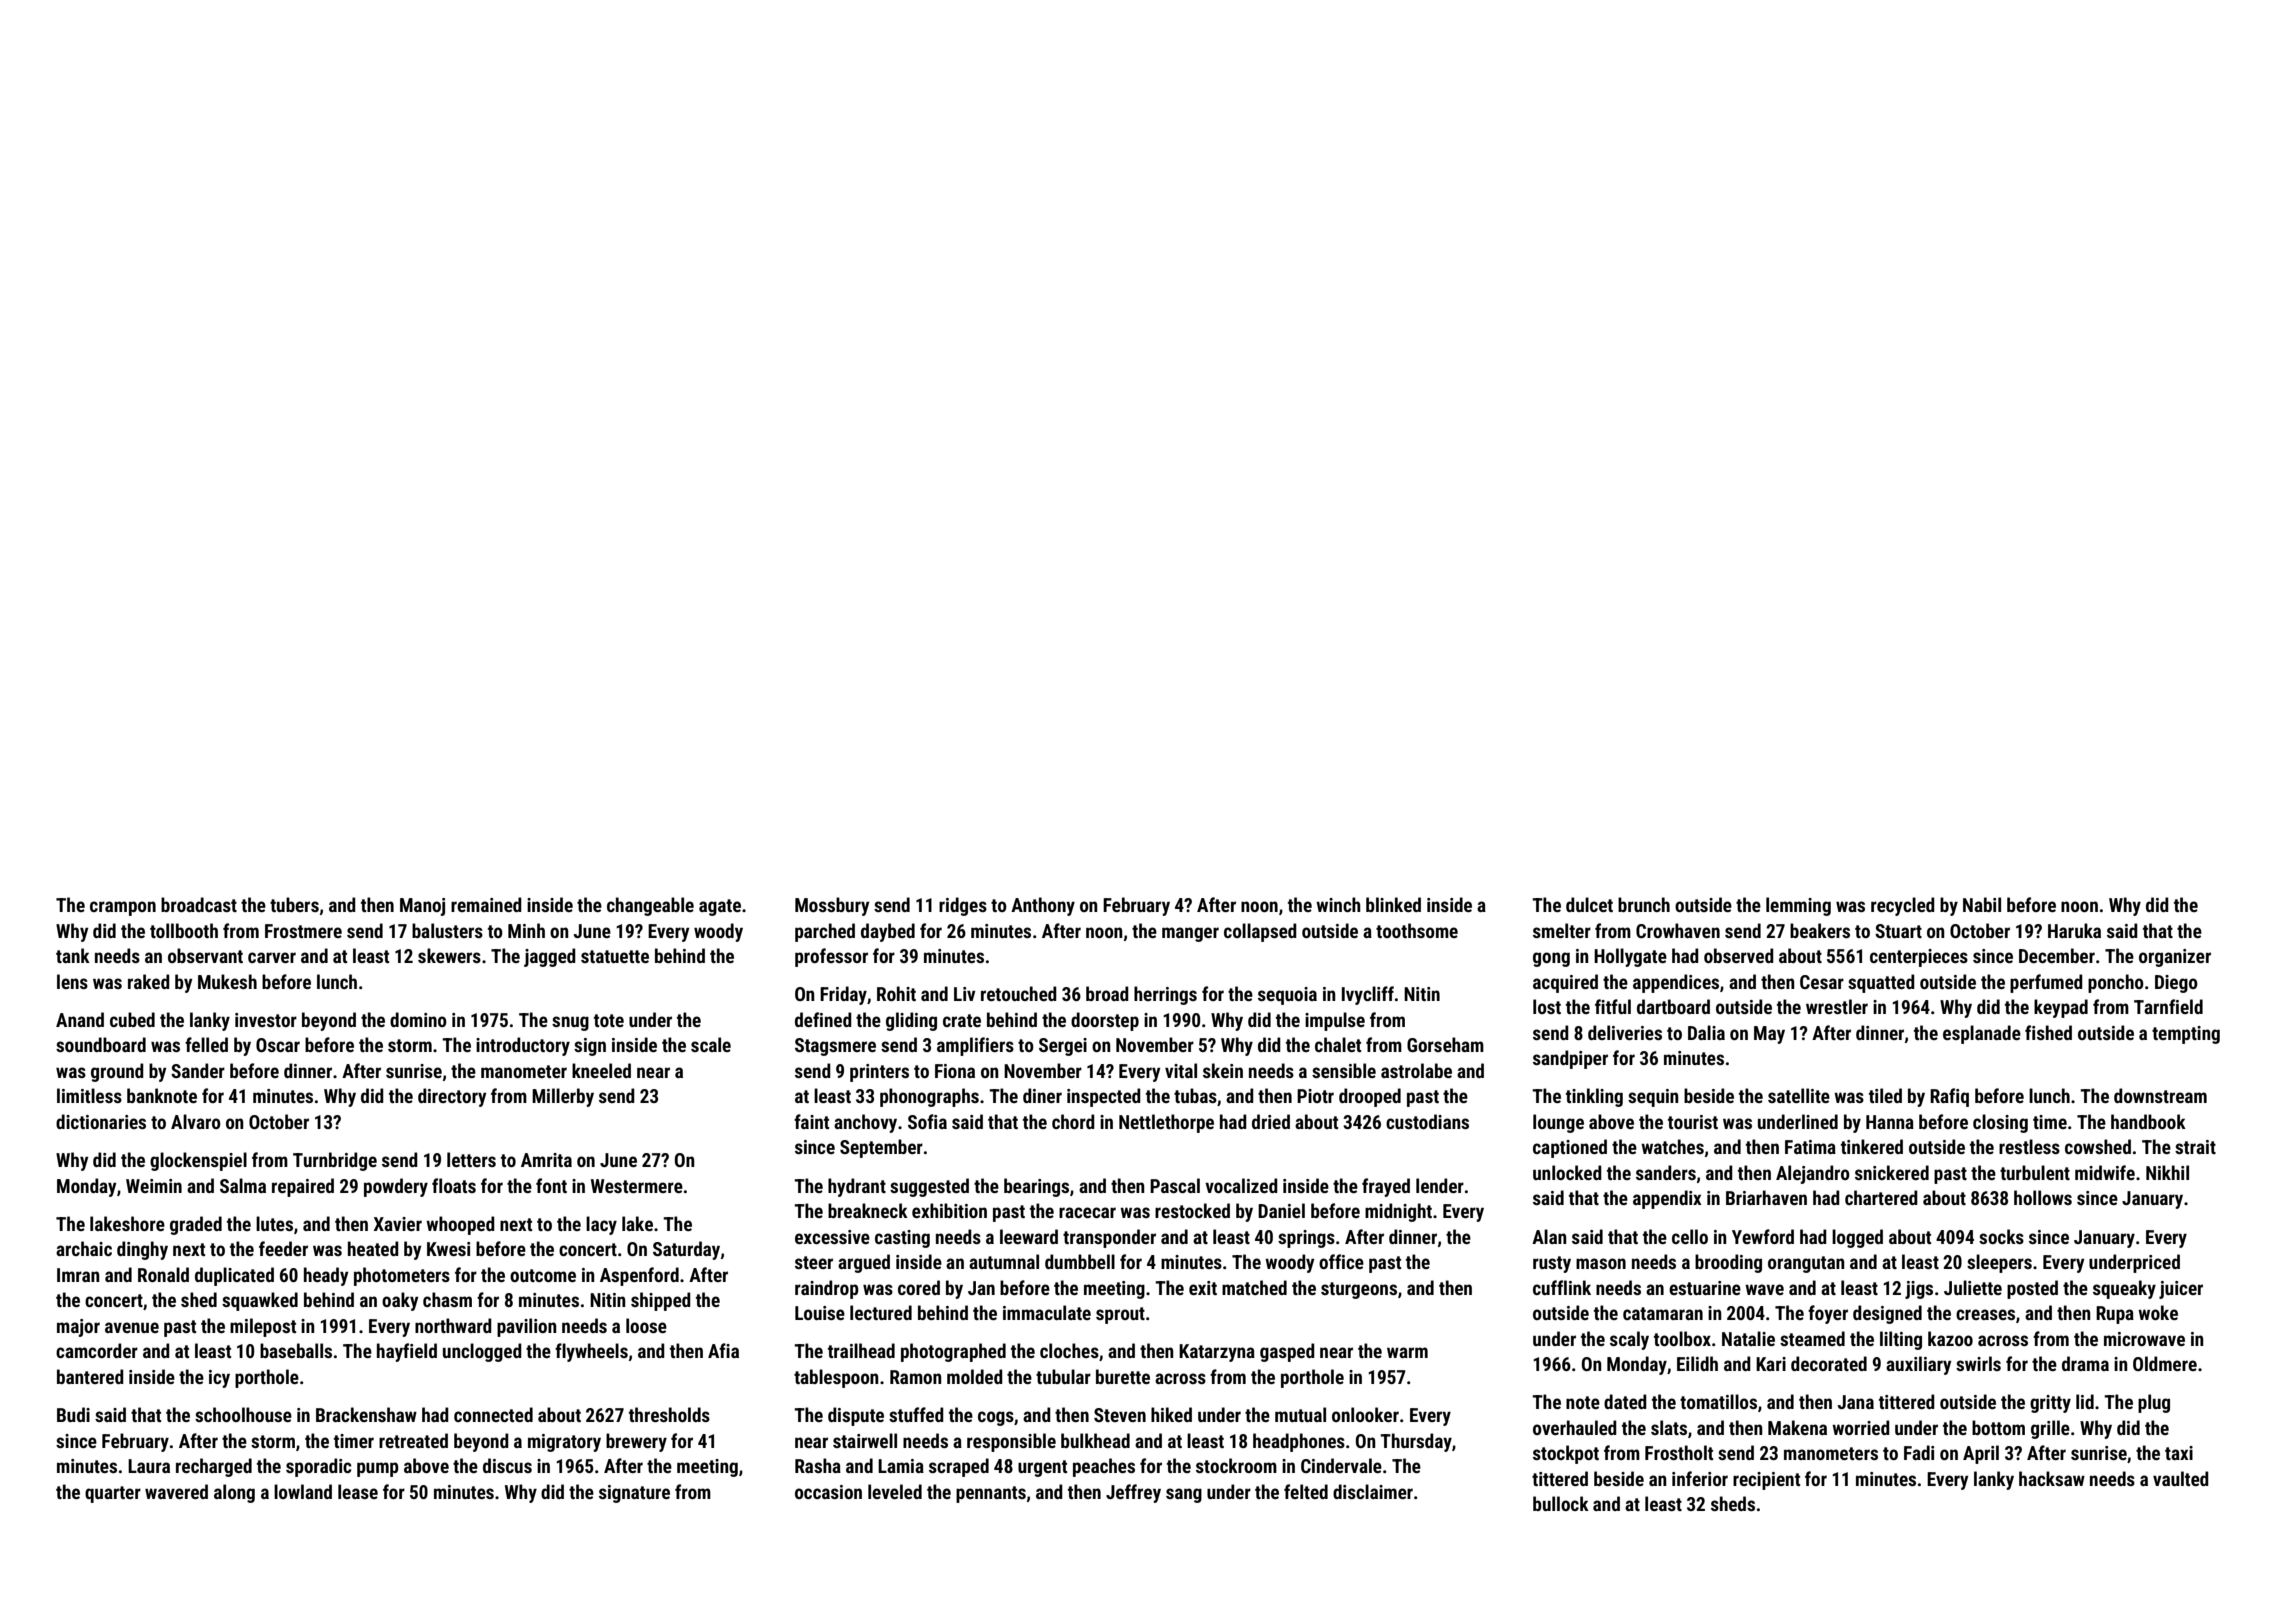 The width and height of the document is (2282, 1614). I want to click on Nabil, so click(1982, 904).
